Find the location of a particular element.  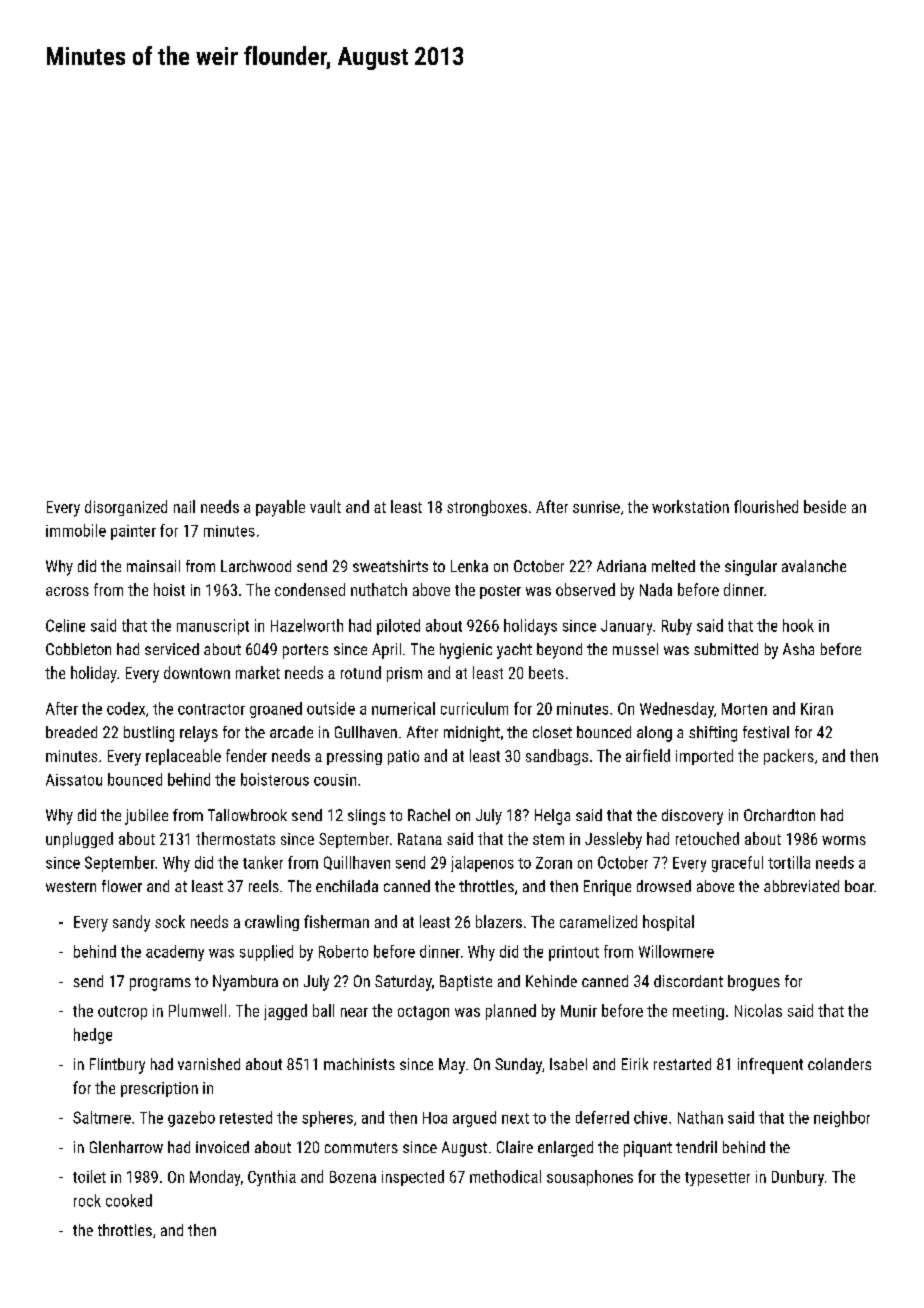

Nada is located at coordinates (656, 589).
